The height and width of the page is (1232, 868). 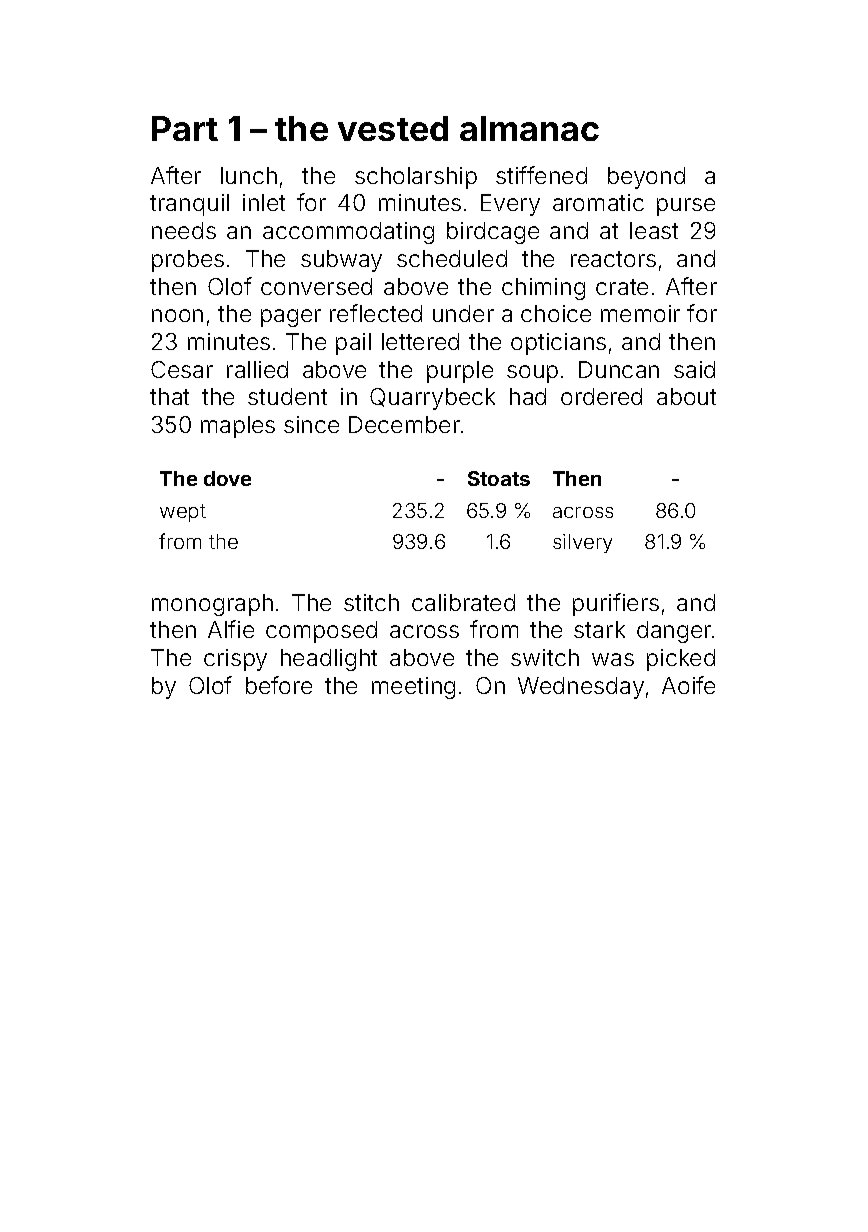 I want to click on memoir, so click(x=640, y=313).
